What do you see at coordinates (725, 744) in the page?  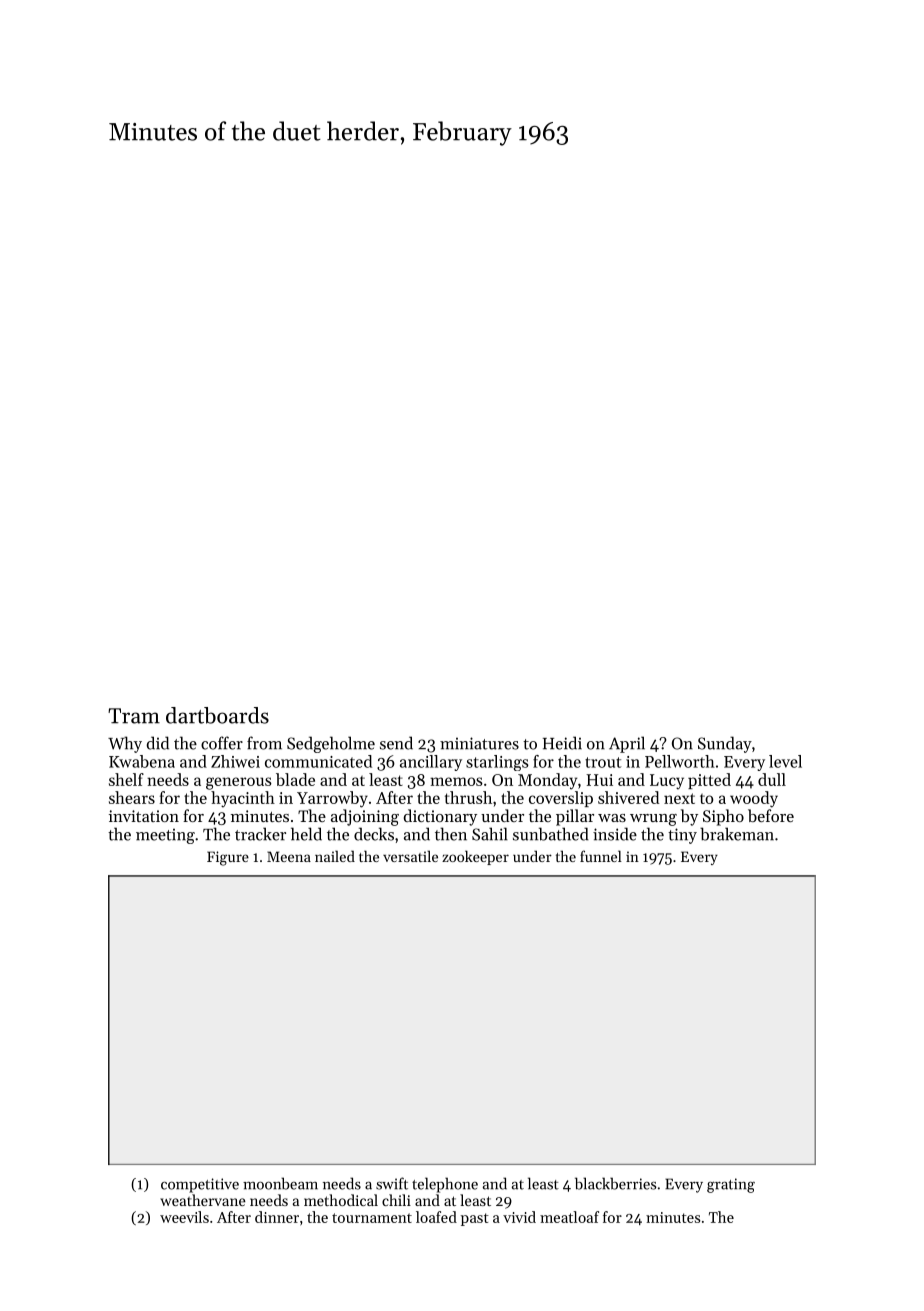 I see `Sunday` at bounding box center [725, 744].
